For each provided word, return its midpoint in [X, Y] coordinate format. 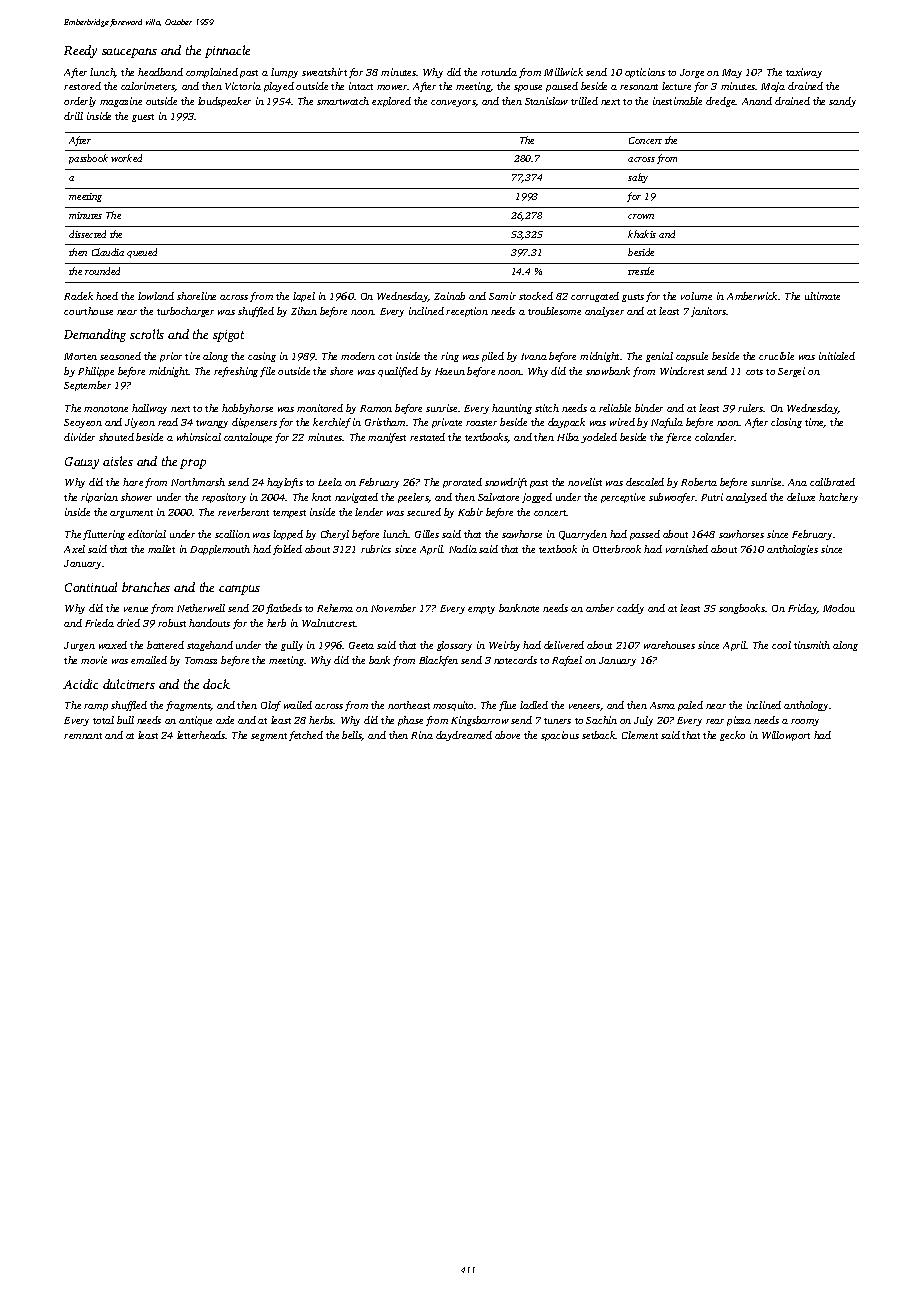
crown [641, 216]
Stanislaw [546, 101]
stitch [547, 408]
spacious [560, 736]
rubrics [376, 549]
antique [195, 721]
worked [126, 158]
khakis [642, 234]
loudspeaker [224, 102]
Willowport [786, 736]
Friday [802, 609]
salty [638, 178]
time [814, 423]
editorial [147, 534]
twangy [212, 424]
